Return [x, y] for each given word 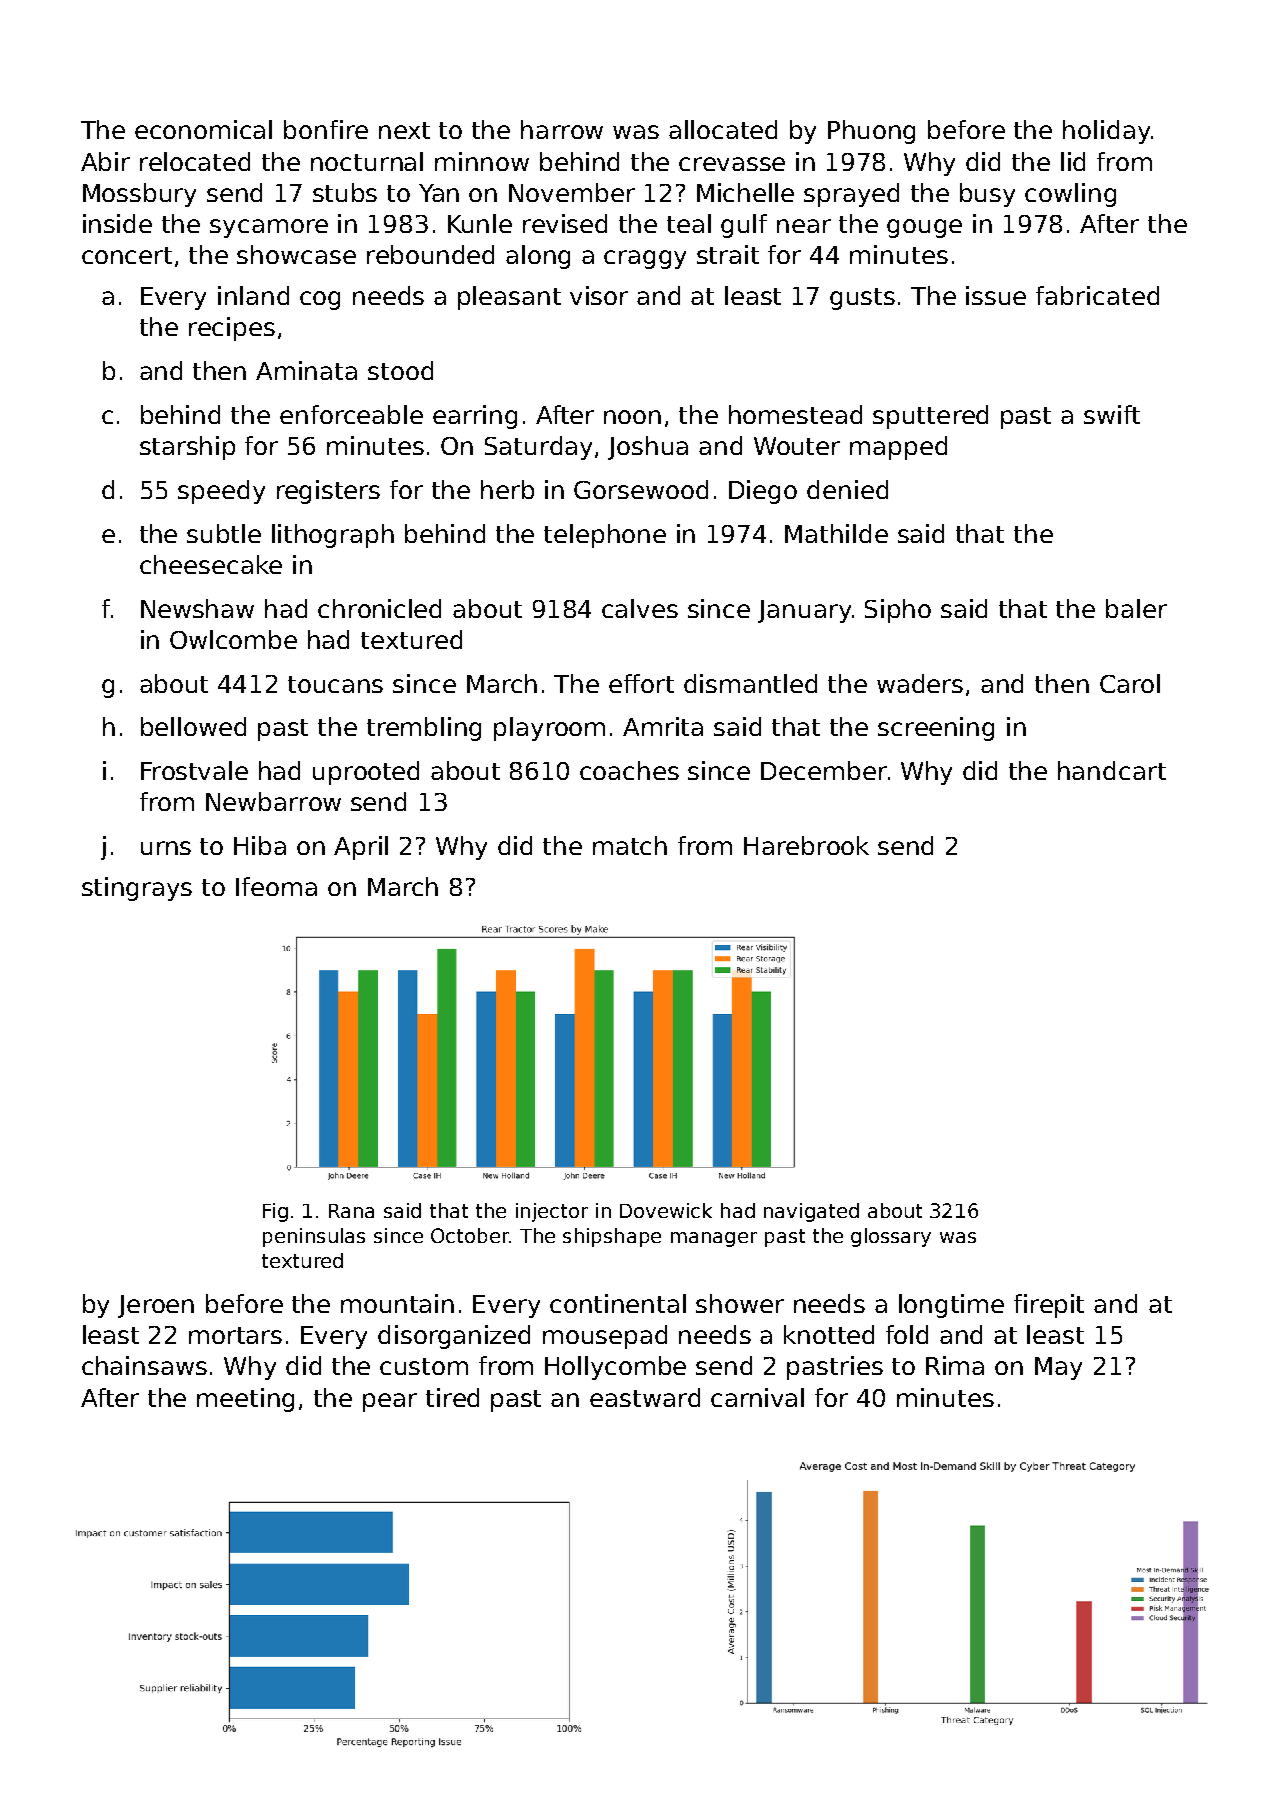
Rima [955, 1365]
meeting [245, 1400]
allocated [723, 129]
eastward [645, 1397]
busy [987, 195]
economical [203, 129]
